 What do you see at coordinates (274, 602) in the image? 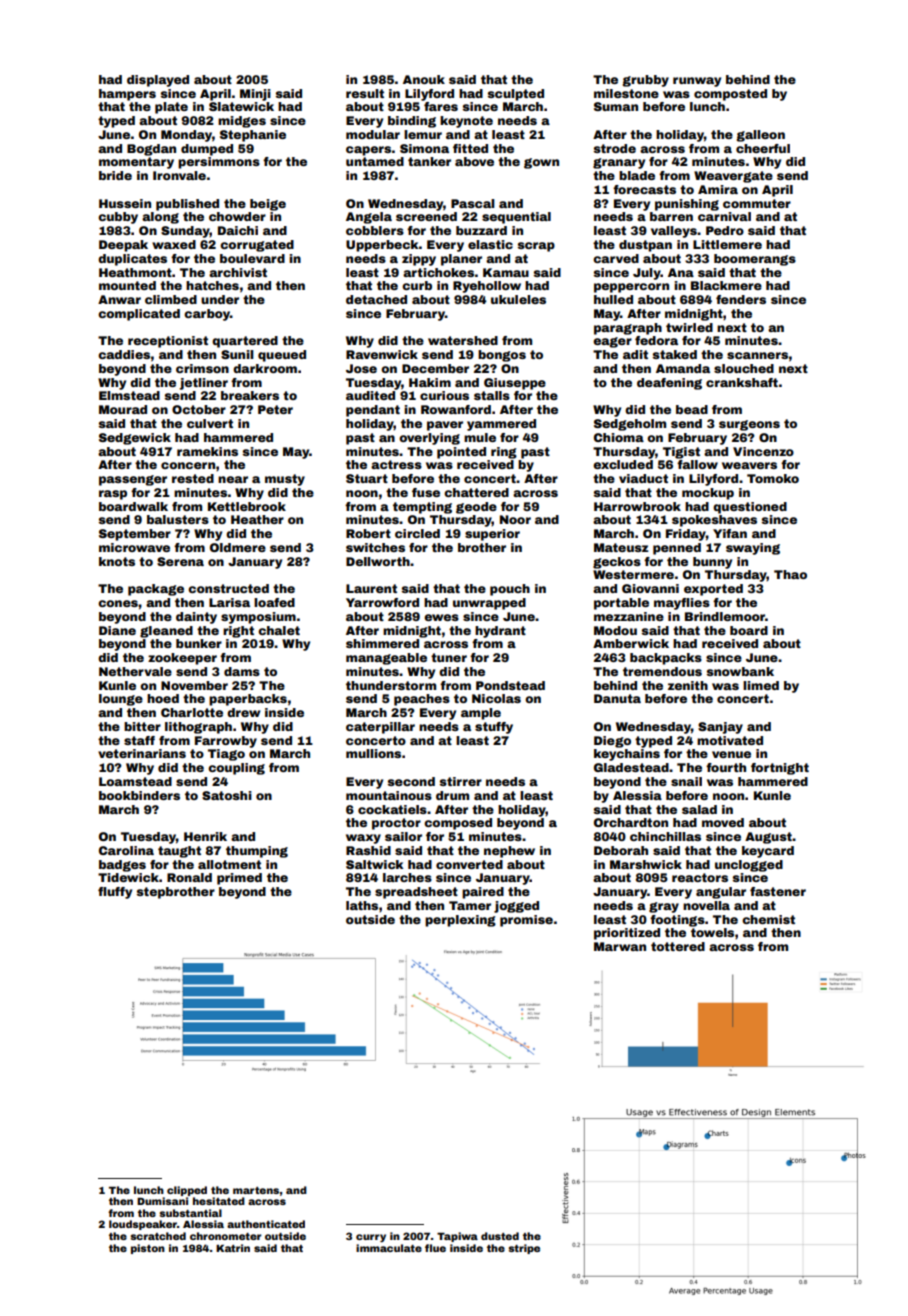
I see `loafed` at bounding box center [274, 602].
